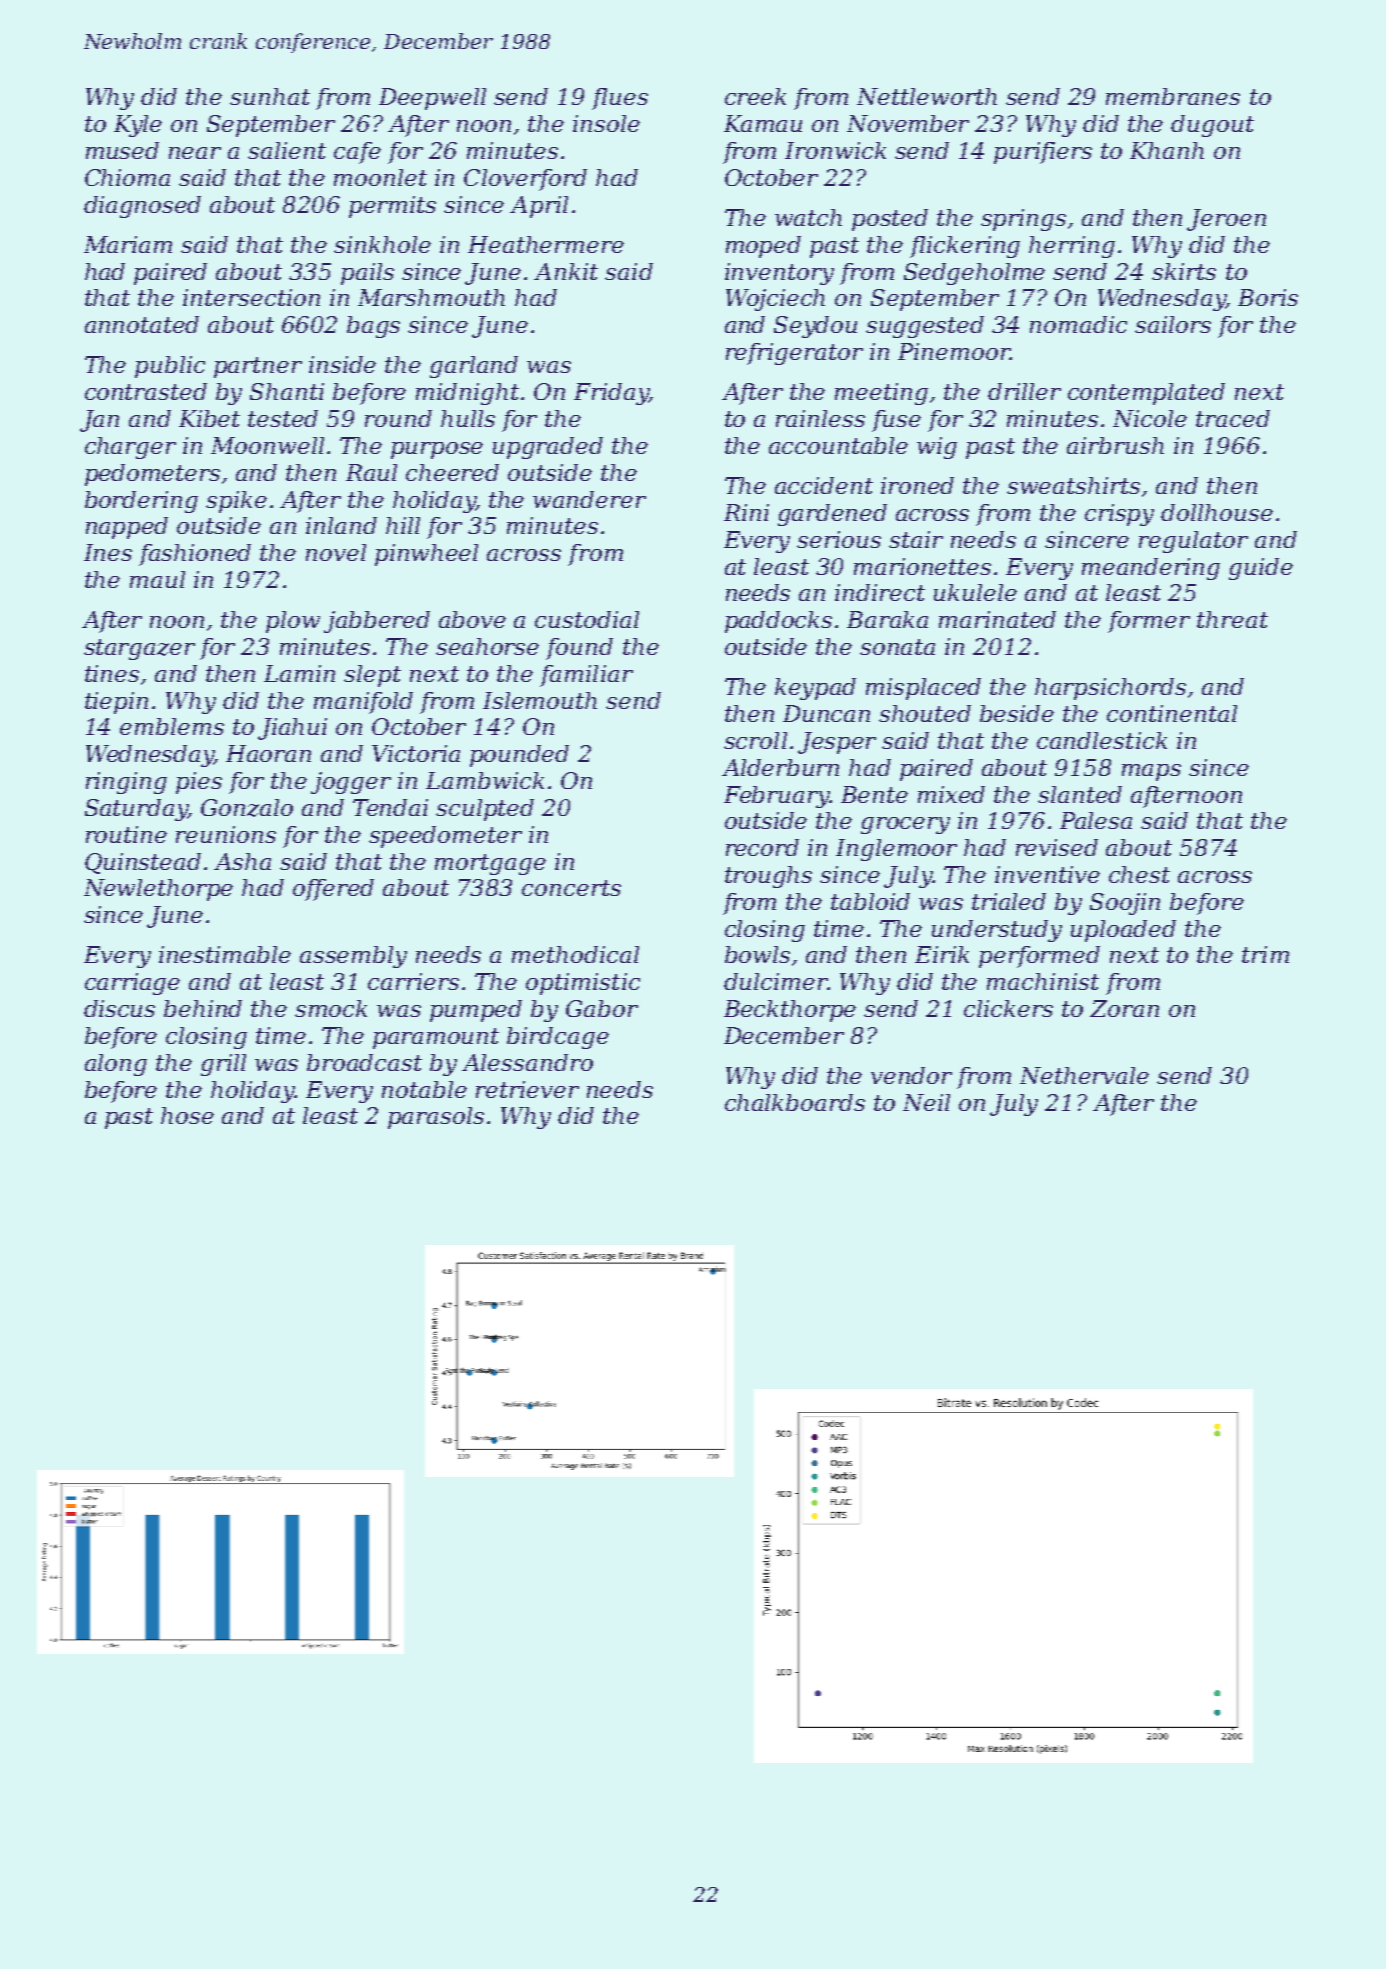  What do you see at coordinates (1173, 324) in the screenshot?
I see `sailors` at bounding box center [1173, 324].
